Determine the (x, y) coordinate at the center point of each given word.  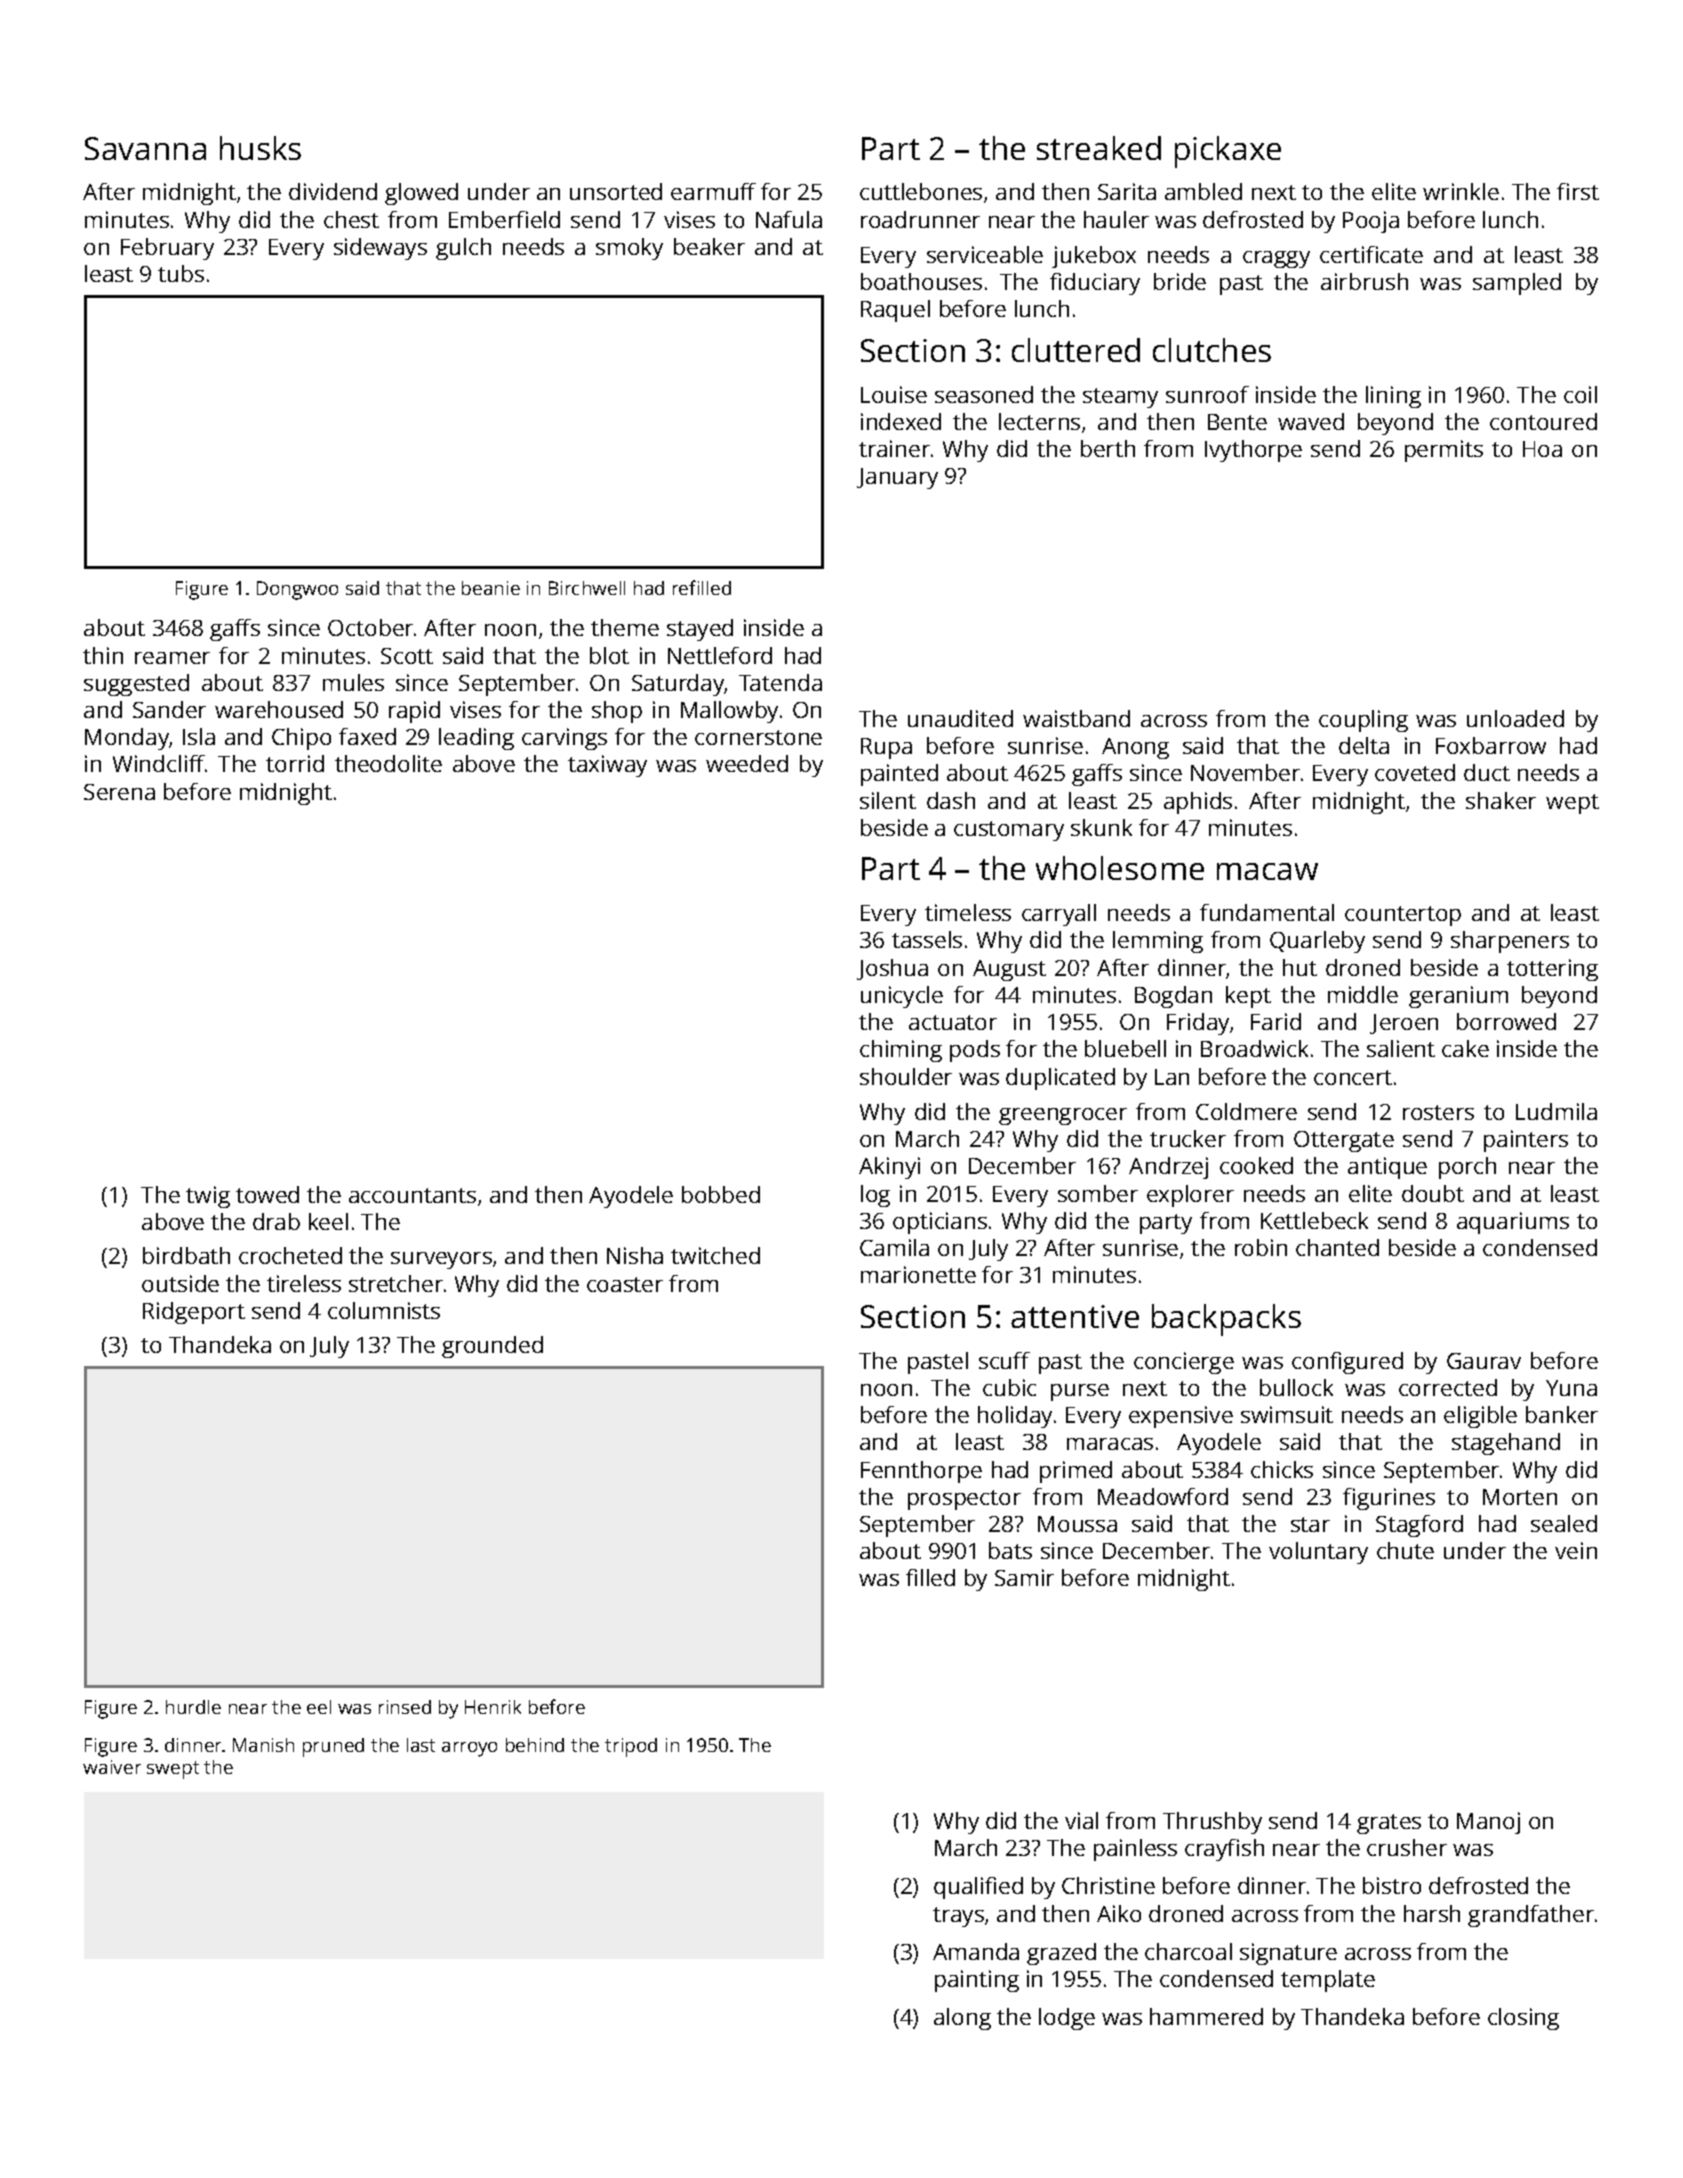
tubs (181, 273)
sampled (1517, 284)
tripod (631, 1747)
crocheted (290, 1255)
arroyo (469, 1749)
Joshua (892, 969)
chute (1405, 1550)
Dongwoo (297, 590)
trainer (894, 448)
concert (1353, 1077)
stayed (700, 630)
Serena (119, 792)
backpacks (1226, 1320)
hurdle (193, 1707)
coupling (1363, 721)
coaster (625, 1284)
